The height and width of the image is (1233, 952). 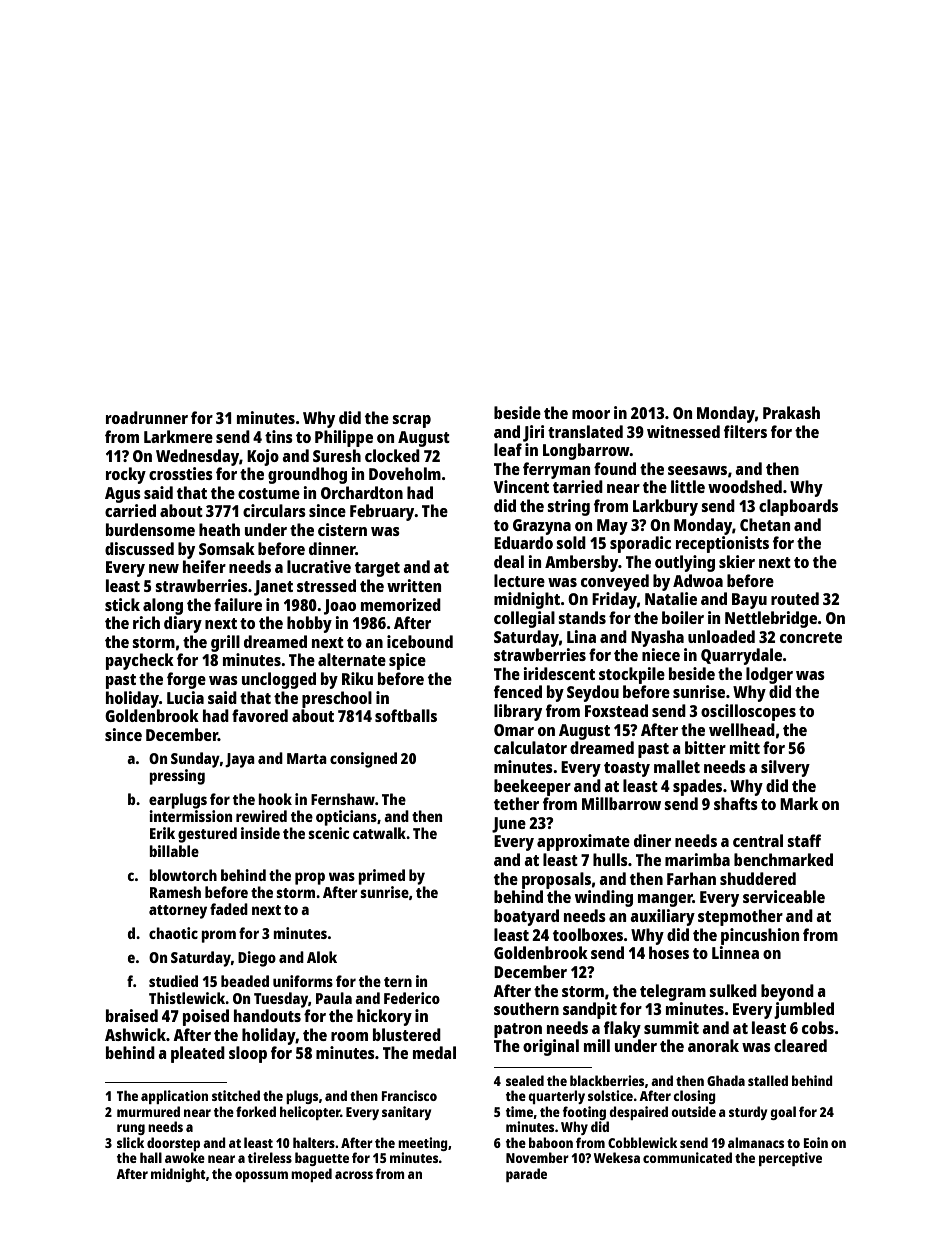 What do you see at coordinates (736, 803) in the image?
I see `shafts` at bounding box center [736, 803].
